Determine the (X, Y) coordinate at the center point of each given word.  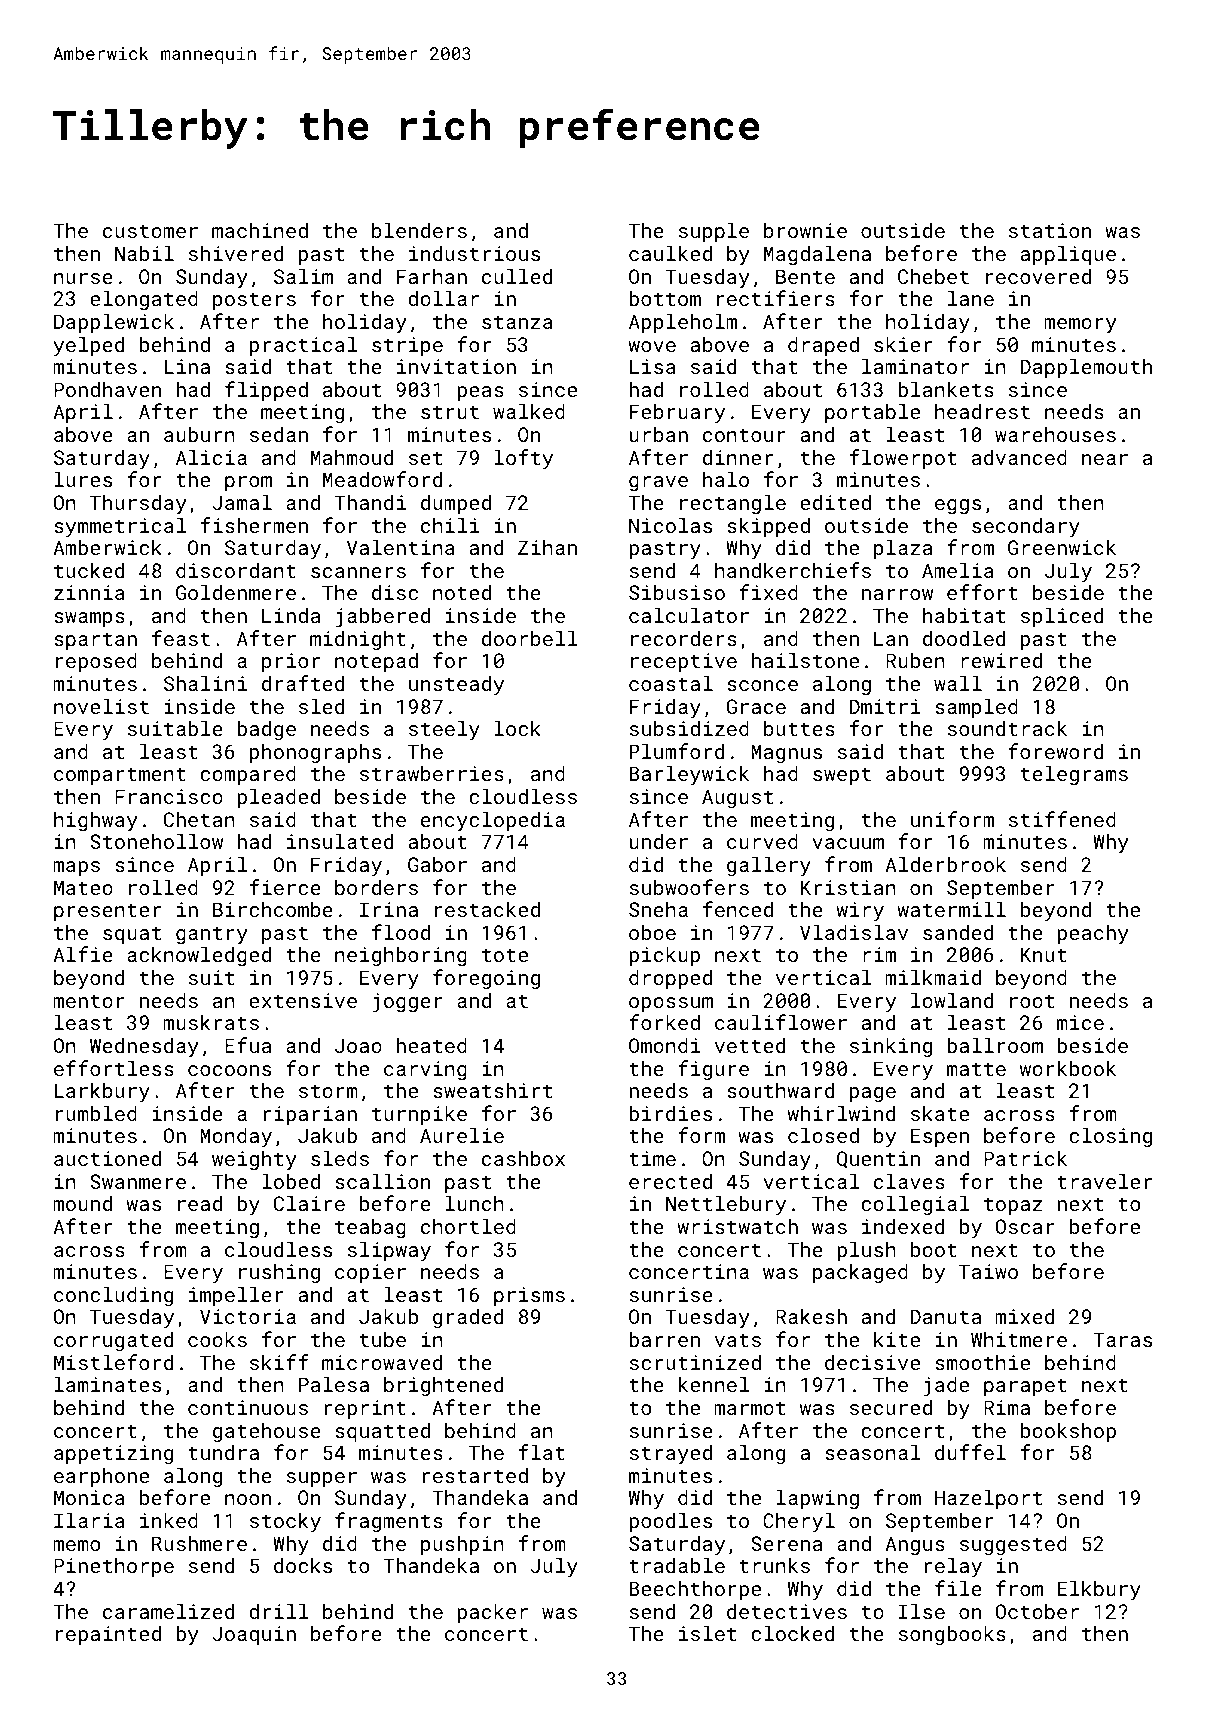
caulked (670, 253)
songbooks (952, 1635)
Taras (1122, 1339)
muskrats (211, 1022)
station (1050, 230)
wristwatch (737, 1226)
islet (707, 1633)
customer (150, 231)
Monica (89, 1497)
